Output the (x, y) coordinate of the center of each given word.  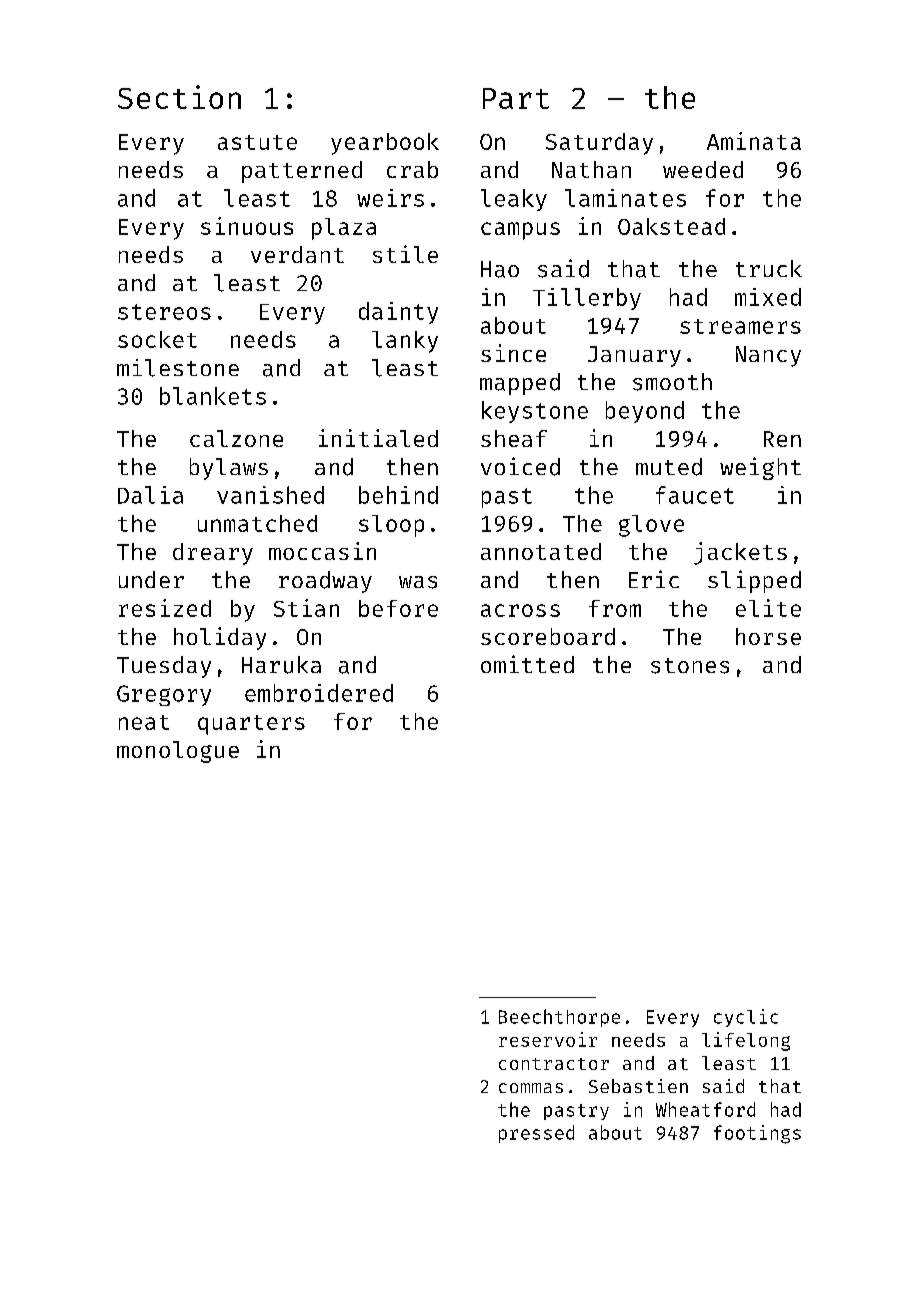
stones (690, 666)
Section (179, 97)
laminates (625, 198)
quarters (251, 725)
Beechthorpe (559, 1018)
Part (516, 98)
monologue (178, 752)
